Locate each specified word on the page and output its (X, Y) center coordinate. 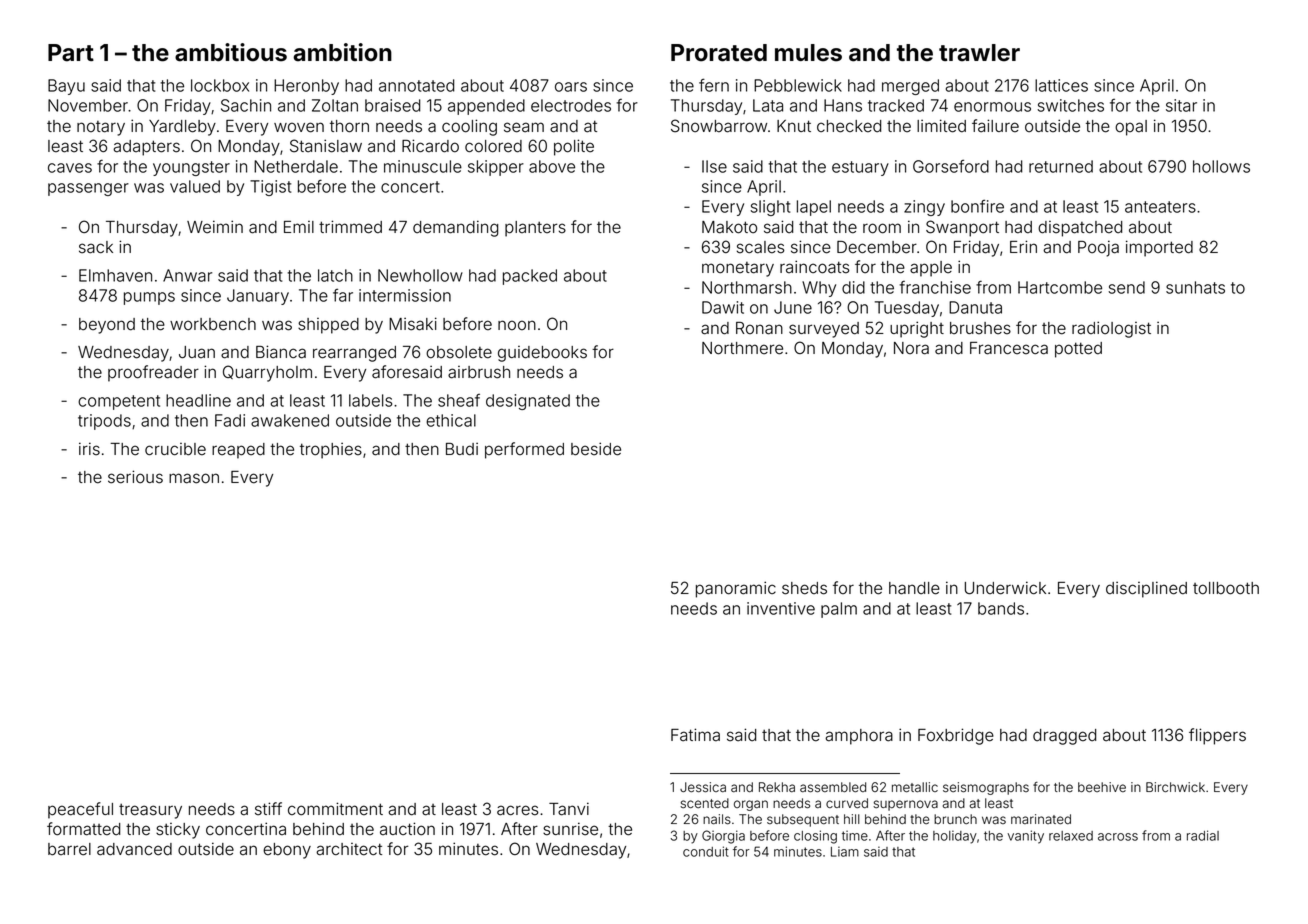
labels (370, 400)
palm (839, 610)
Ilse (714, 166)
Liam (845, 851)
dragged (1064, 737)
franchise (935, 287)
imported (1159, 248)
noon (517, 325)
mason (194, 478)
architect (349, 849)
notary (101, 128)
